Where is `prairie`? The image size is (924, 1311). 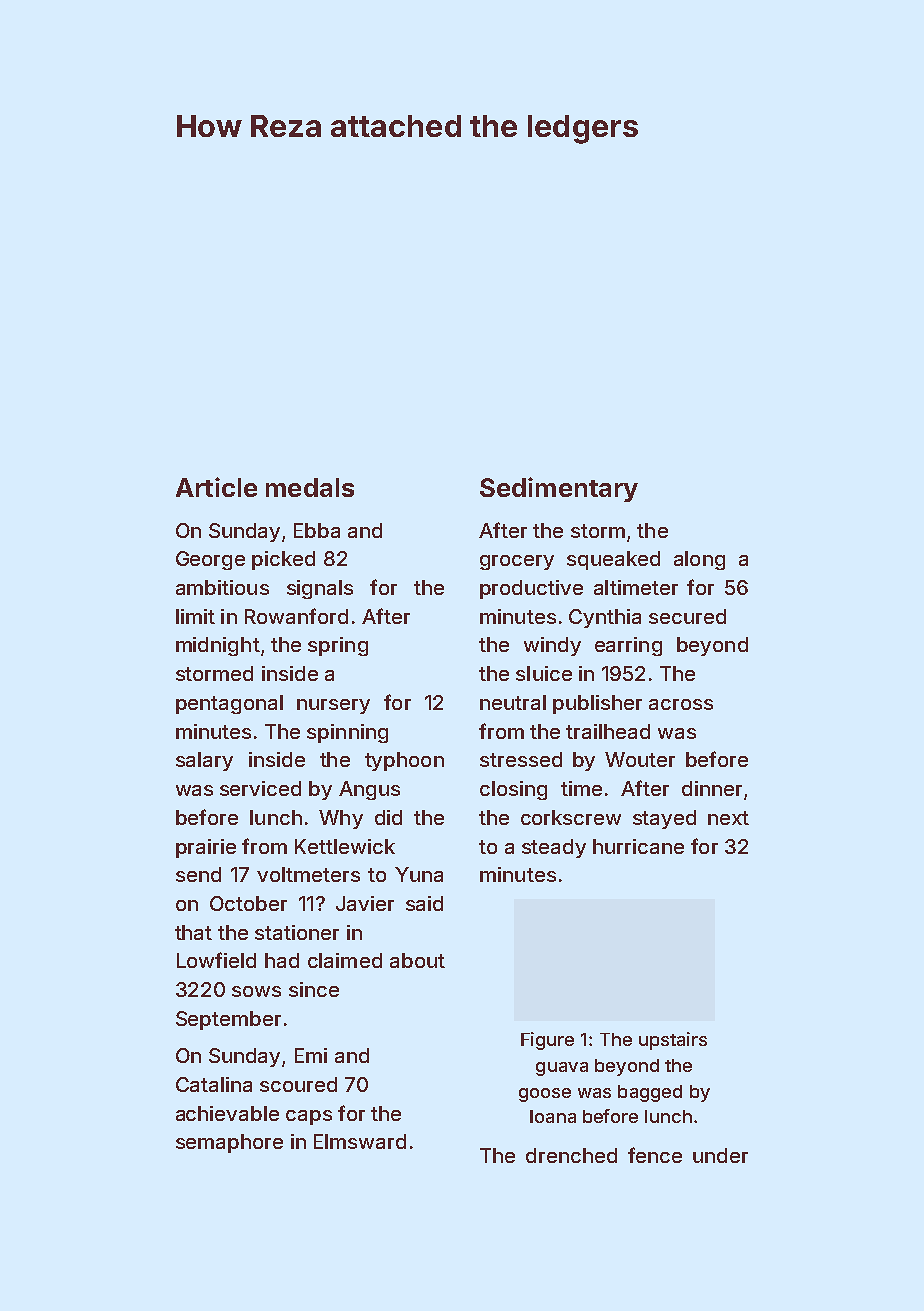
prairie is located at coordinates (206, 848).
